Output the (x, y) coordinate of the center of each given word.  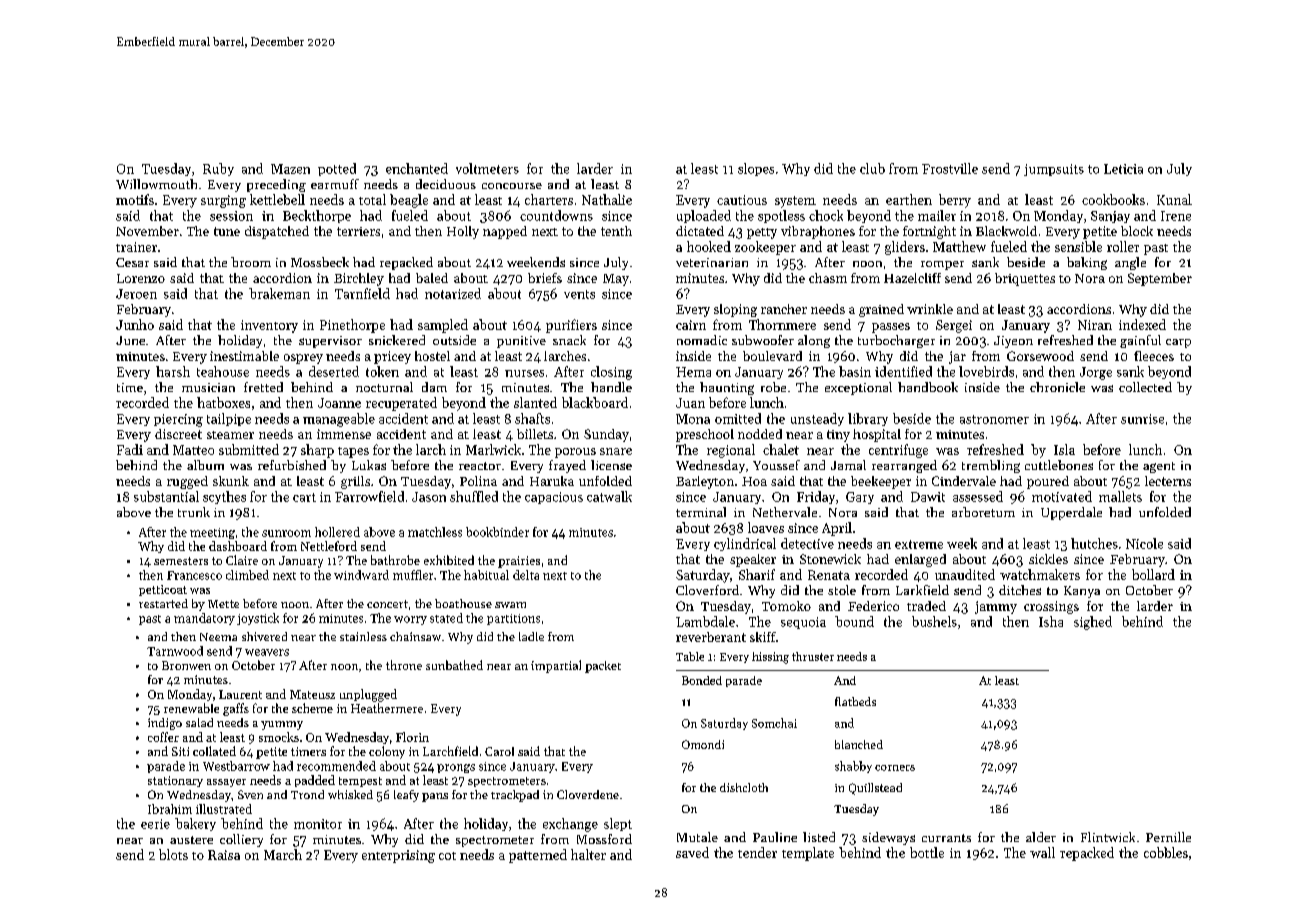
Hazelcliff (912, 278)
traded (926, 606)
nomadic (702, 340)
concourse (512, 186)
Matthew (959, 246)
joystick (258, 619)
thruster (813, 656)
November (147, 231)
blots (173, 854)
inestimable (244, 356)
